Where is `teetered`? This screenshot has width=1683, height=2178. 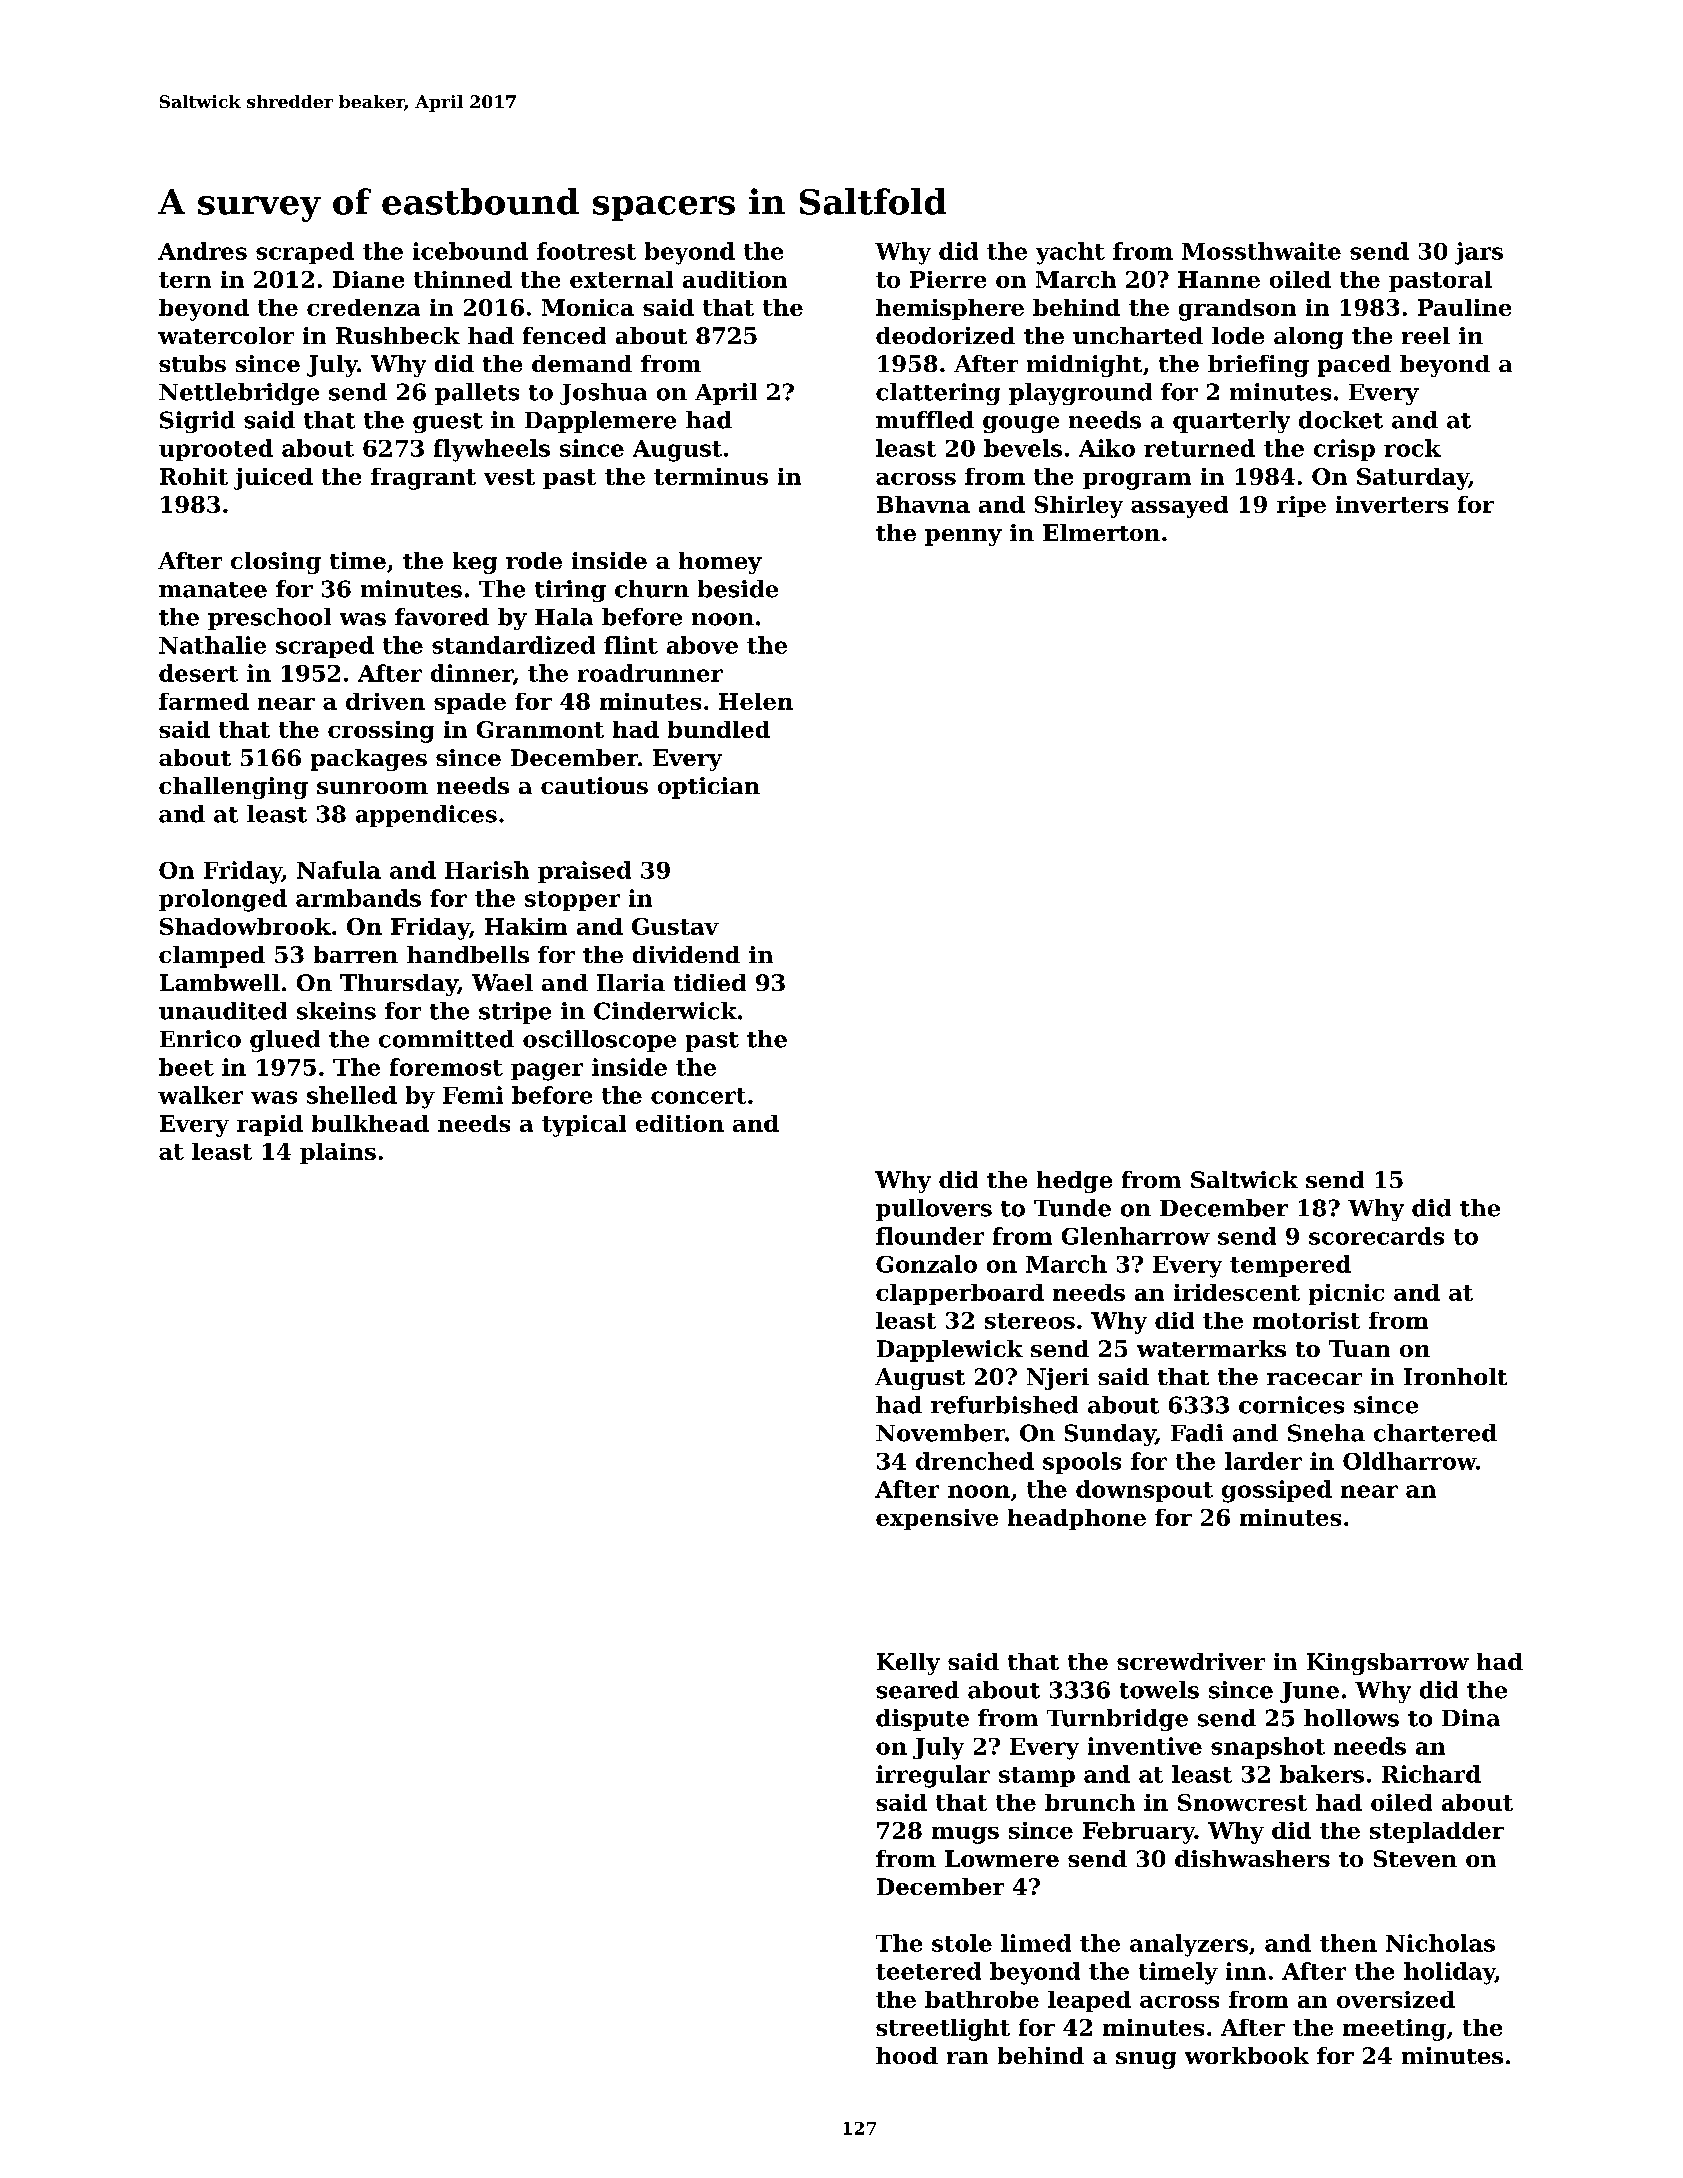
teetered is located at coordinates (928, 1971).
